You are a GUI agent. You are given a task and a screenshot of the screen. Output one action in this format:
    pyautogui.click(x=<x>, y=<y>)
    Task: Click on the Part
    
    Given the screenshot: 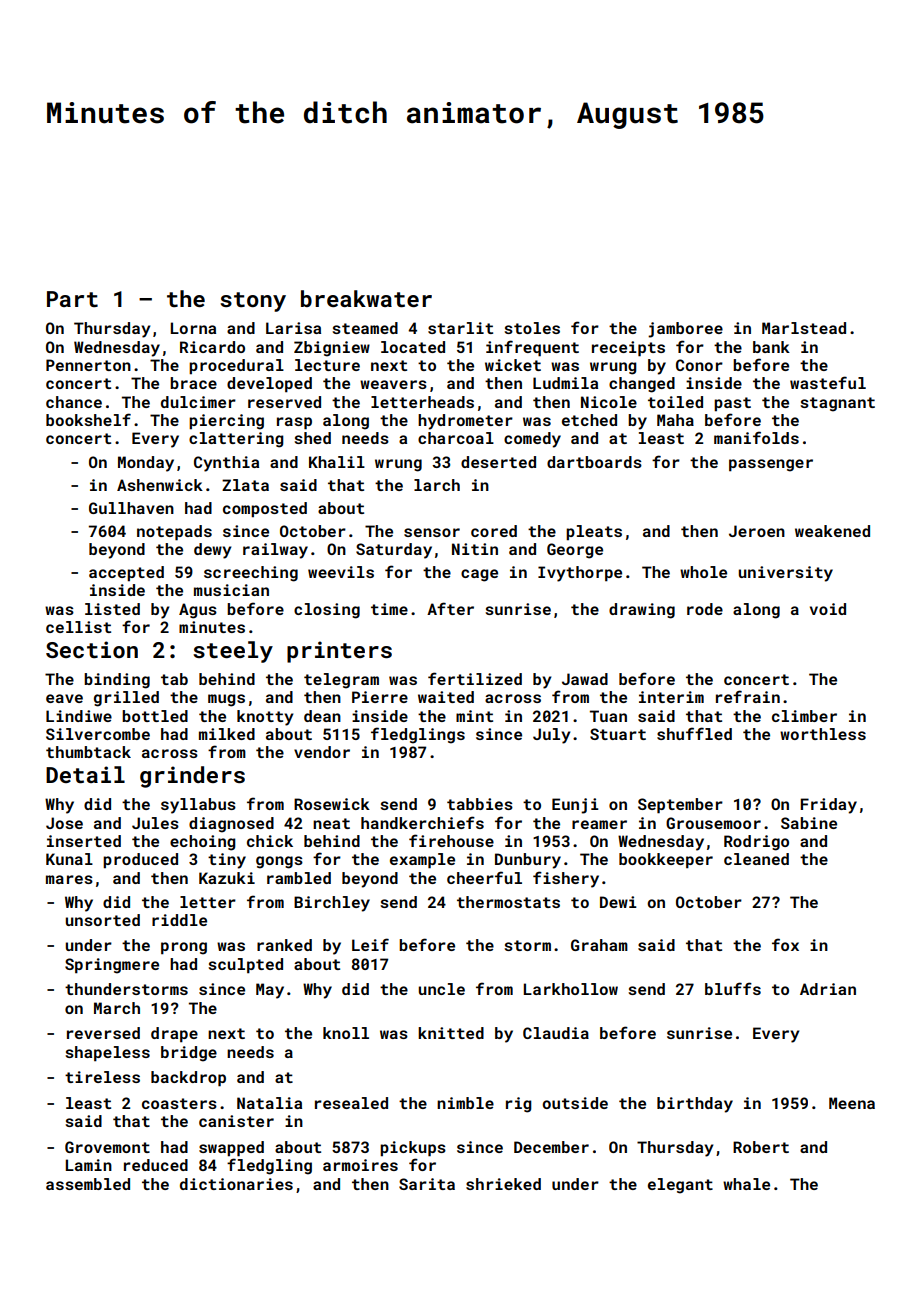 What is the action you would take?
    pyautogui.click(x=72, y=299)
